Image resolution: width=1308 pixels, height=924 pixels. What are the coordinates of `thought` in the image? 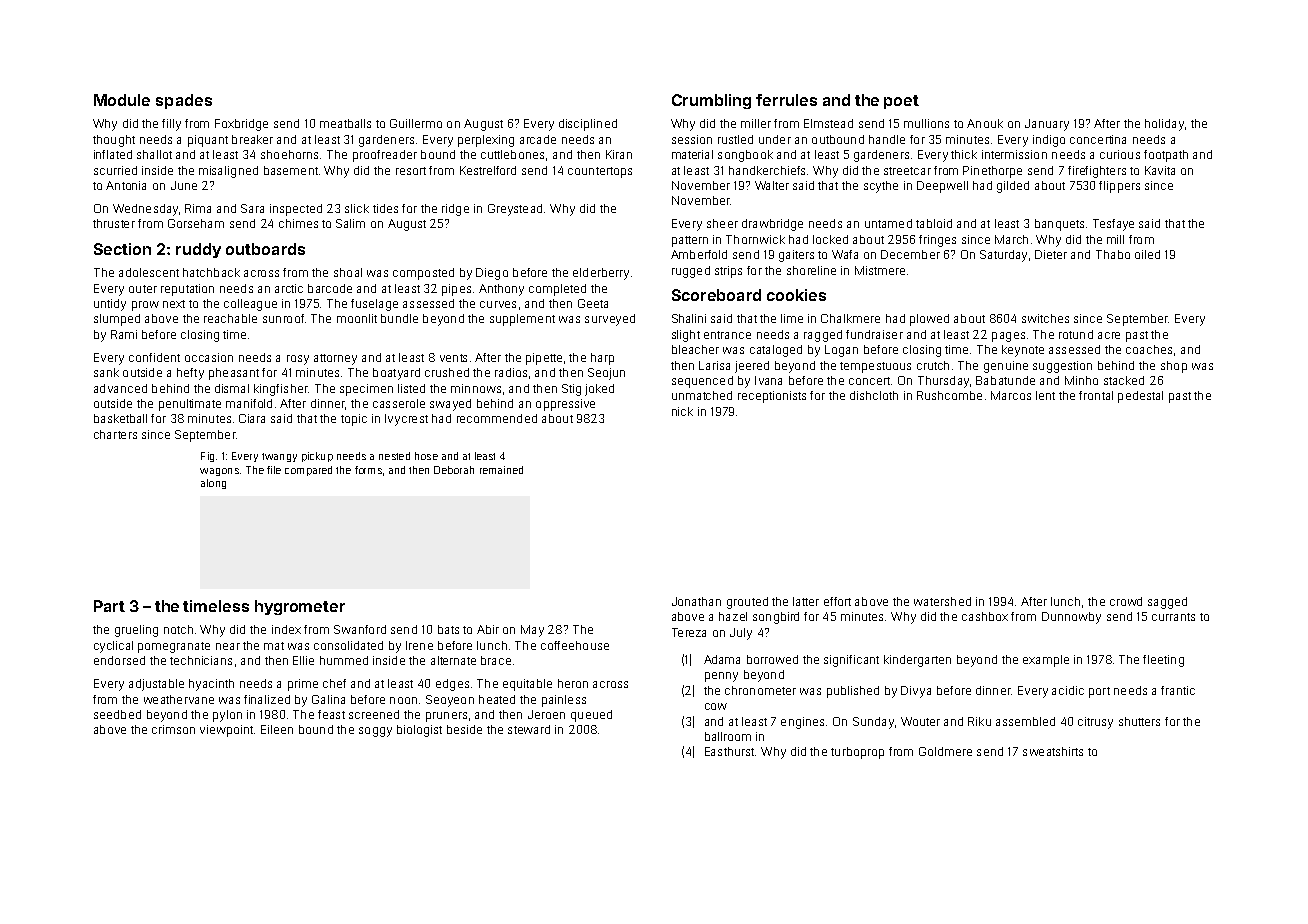 It's located at (114, 141).
